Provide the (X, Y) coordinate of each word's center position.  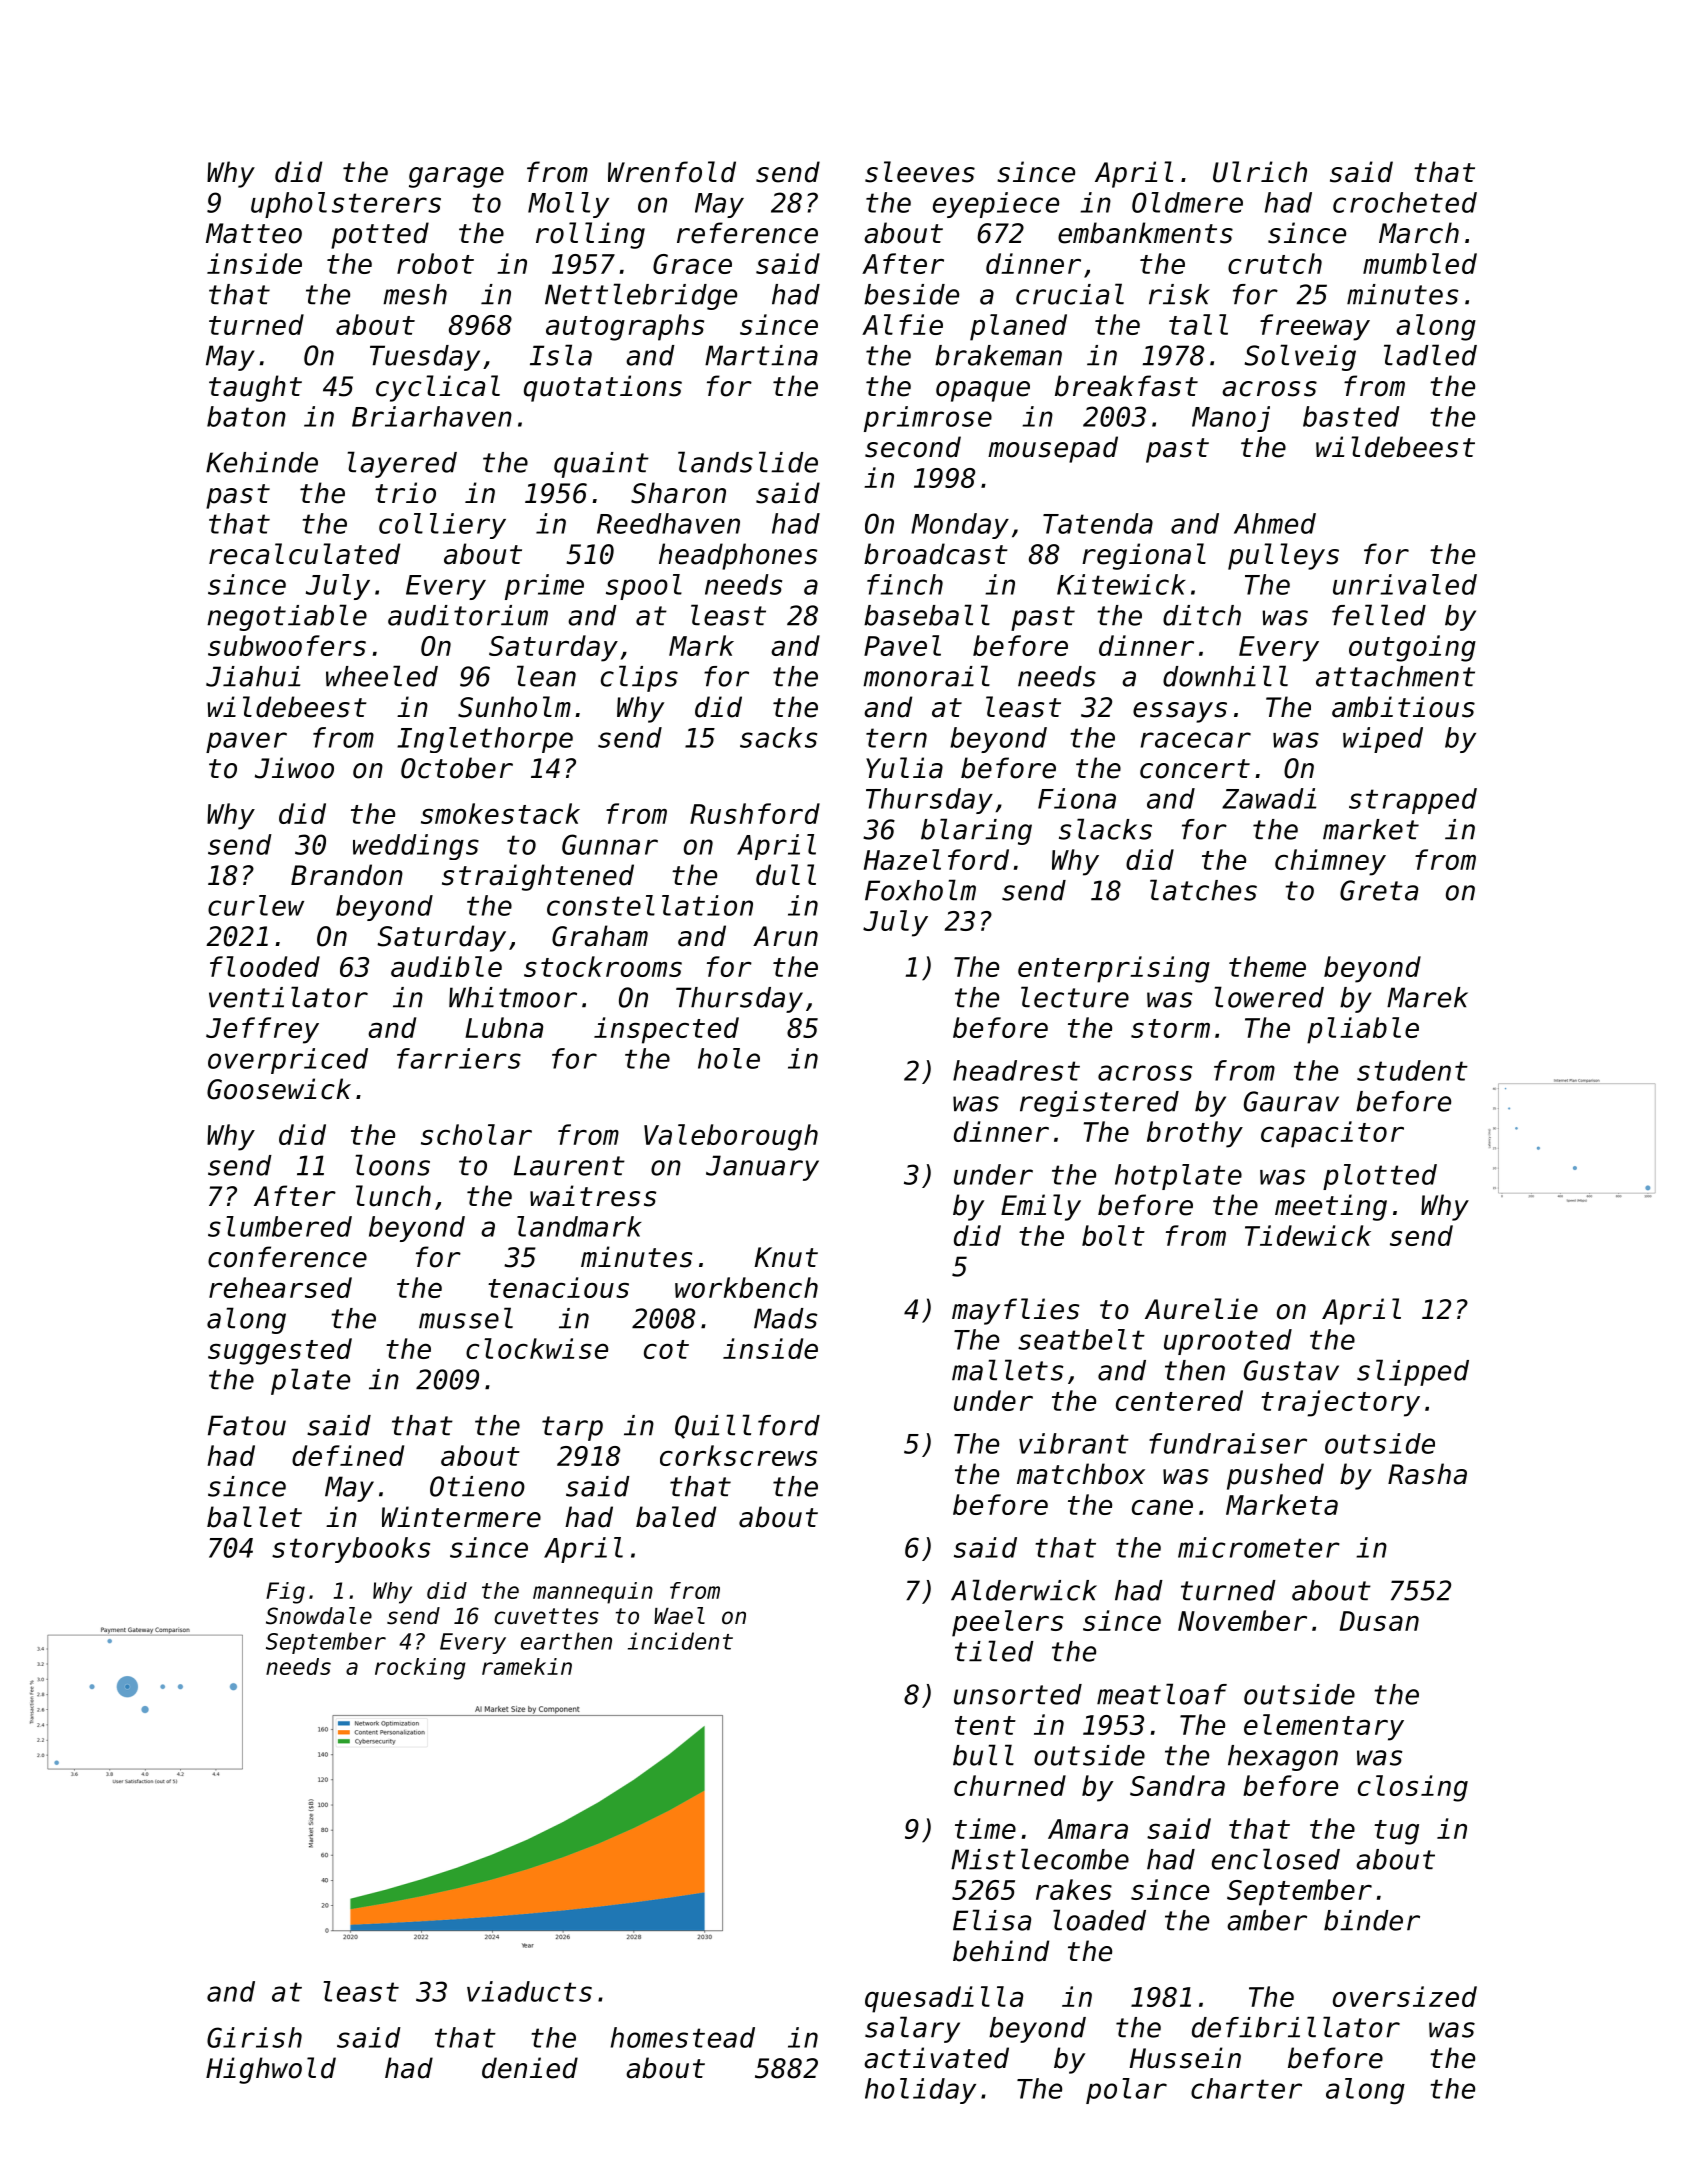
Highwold (271, 2070)
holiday (920, 2091)
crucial (1070, 294)
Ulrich (1260, 172)
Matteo (254, 233)
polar (1126, 2091)
